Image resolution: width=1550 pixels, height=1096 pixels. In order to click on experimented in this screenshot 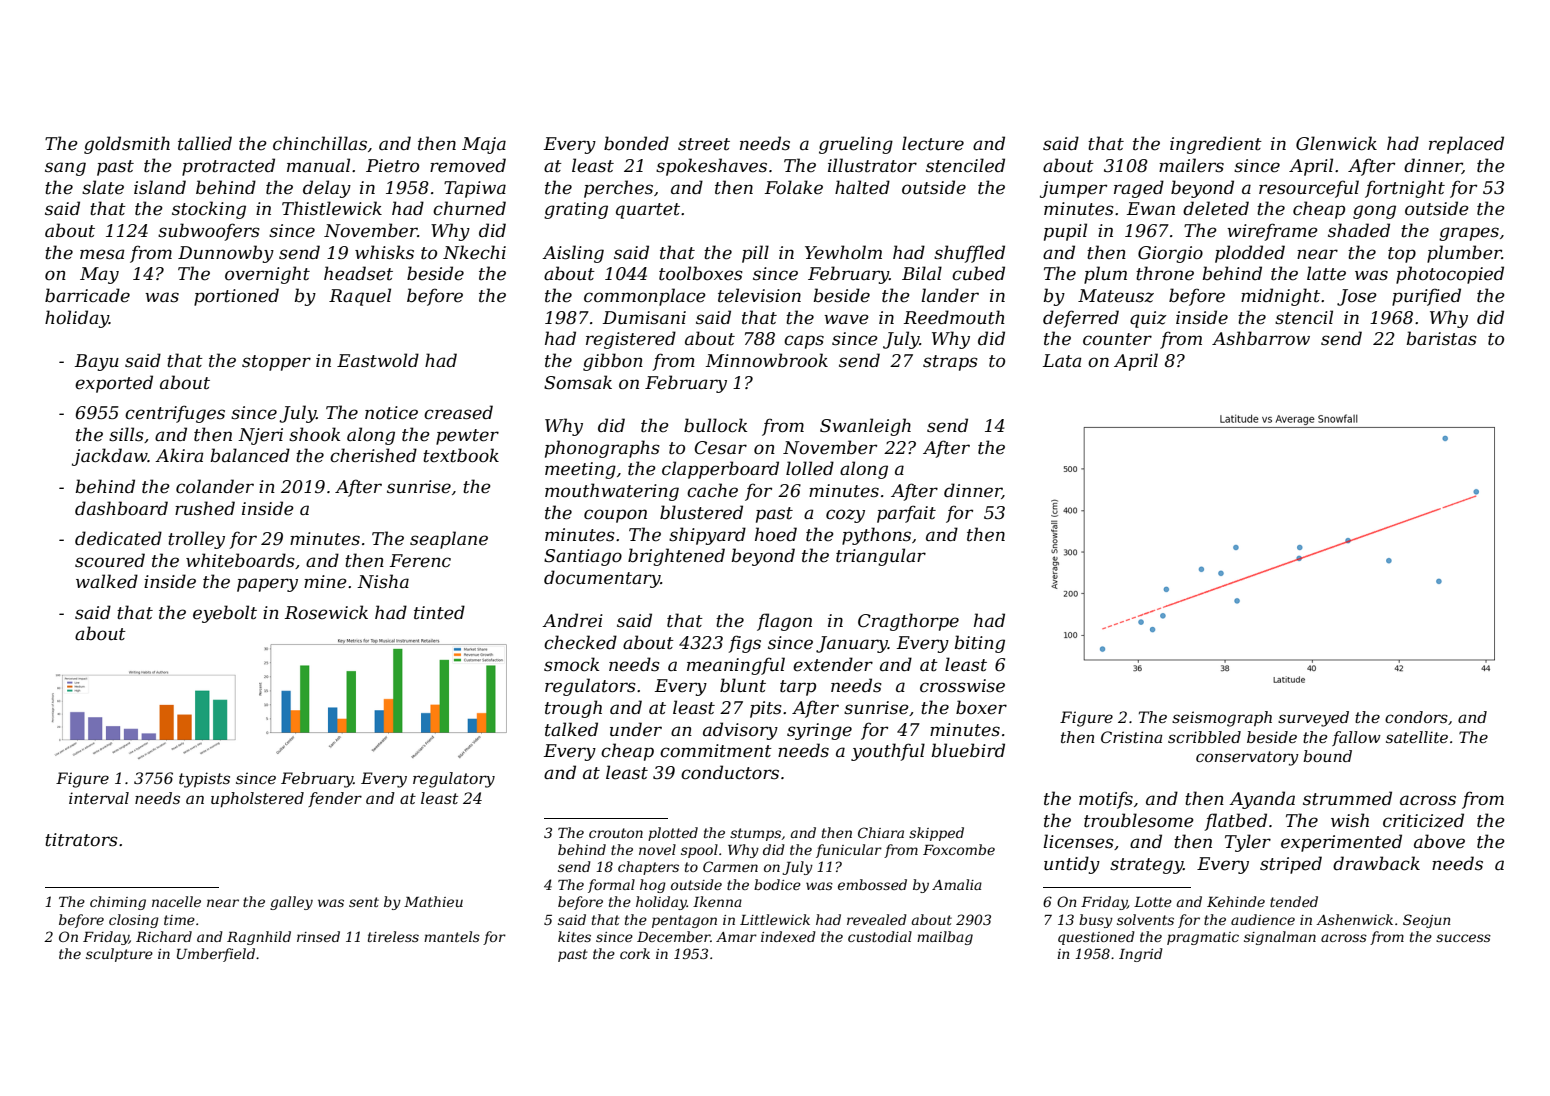, I will do `click(1341, 843)`.
